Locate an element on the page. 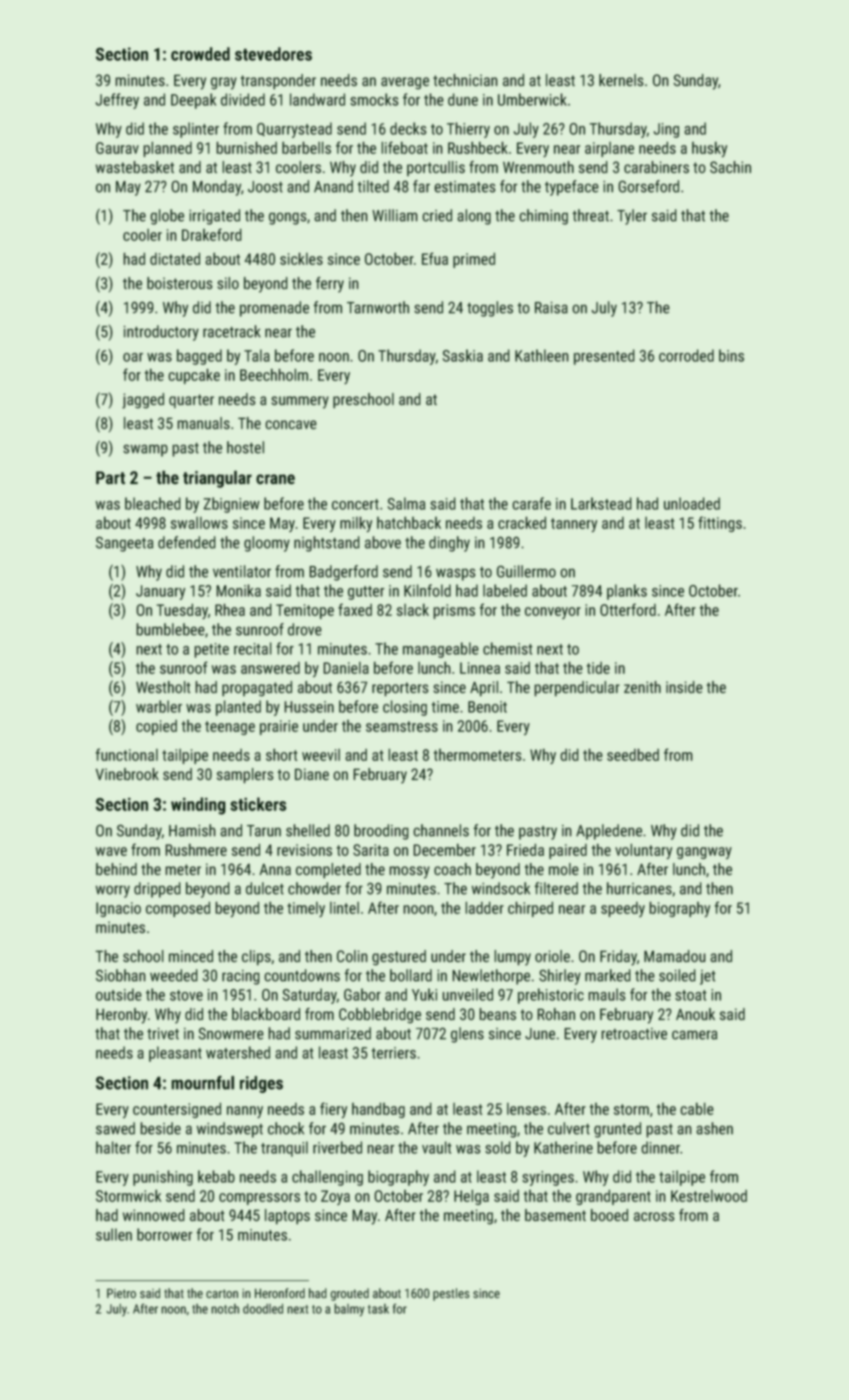 The image size is (849, 1400). gangway is located at coordinates (704, 853).
